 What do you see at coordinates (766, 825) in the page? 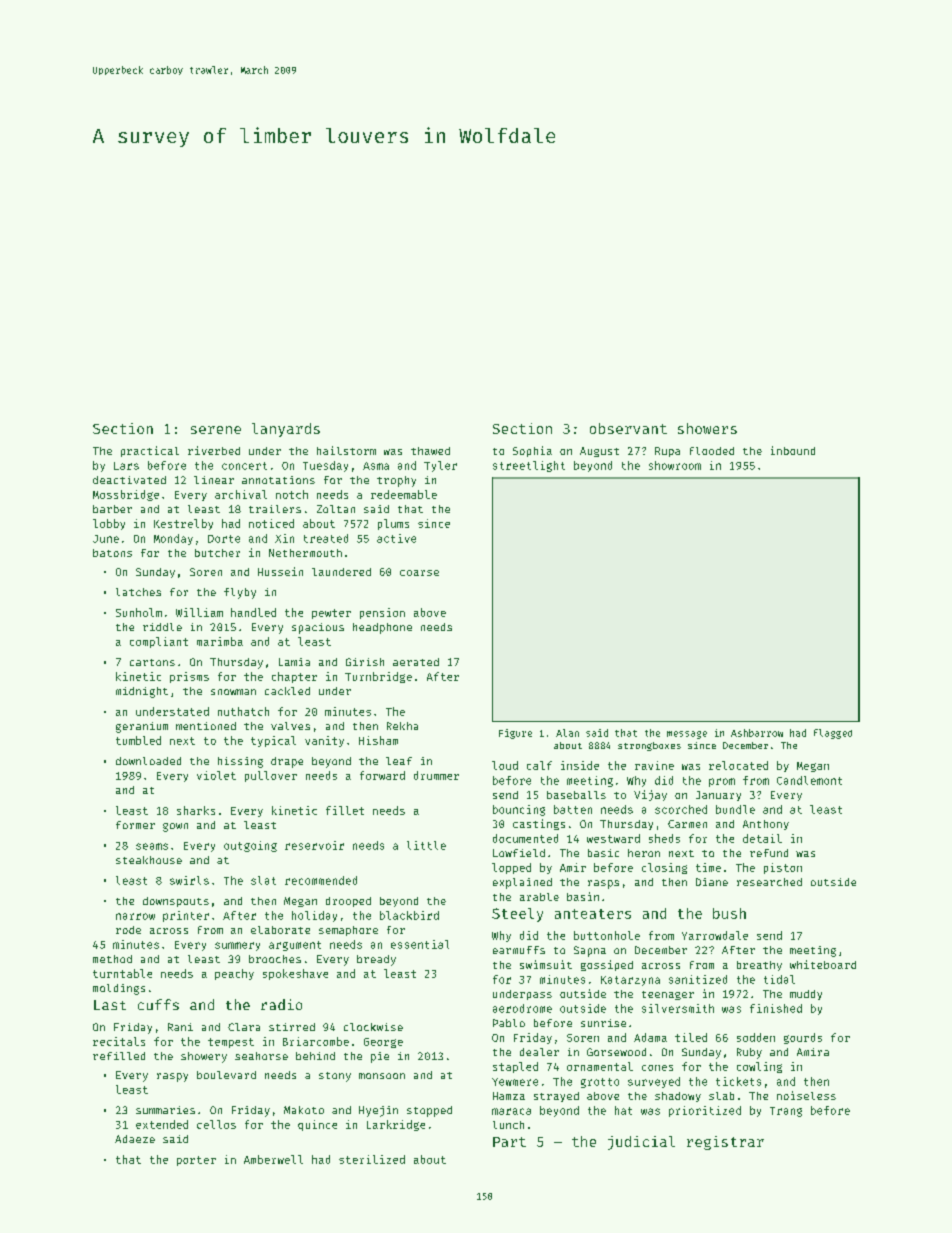
I see `Anthony` at bounding box center [766, 825].
